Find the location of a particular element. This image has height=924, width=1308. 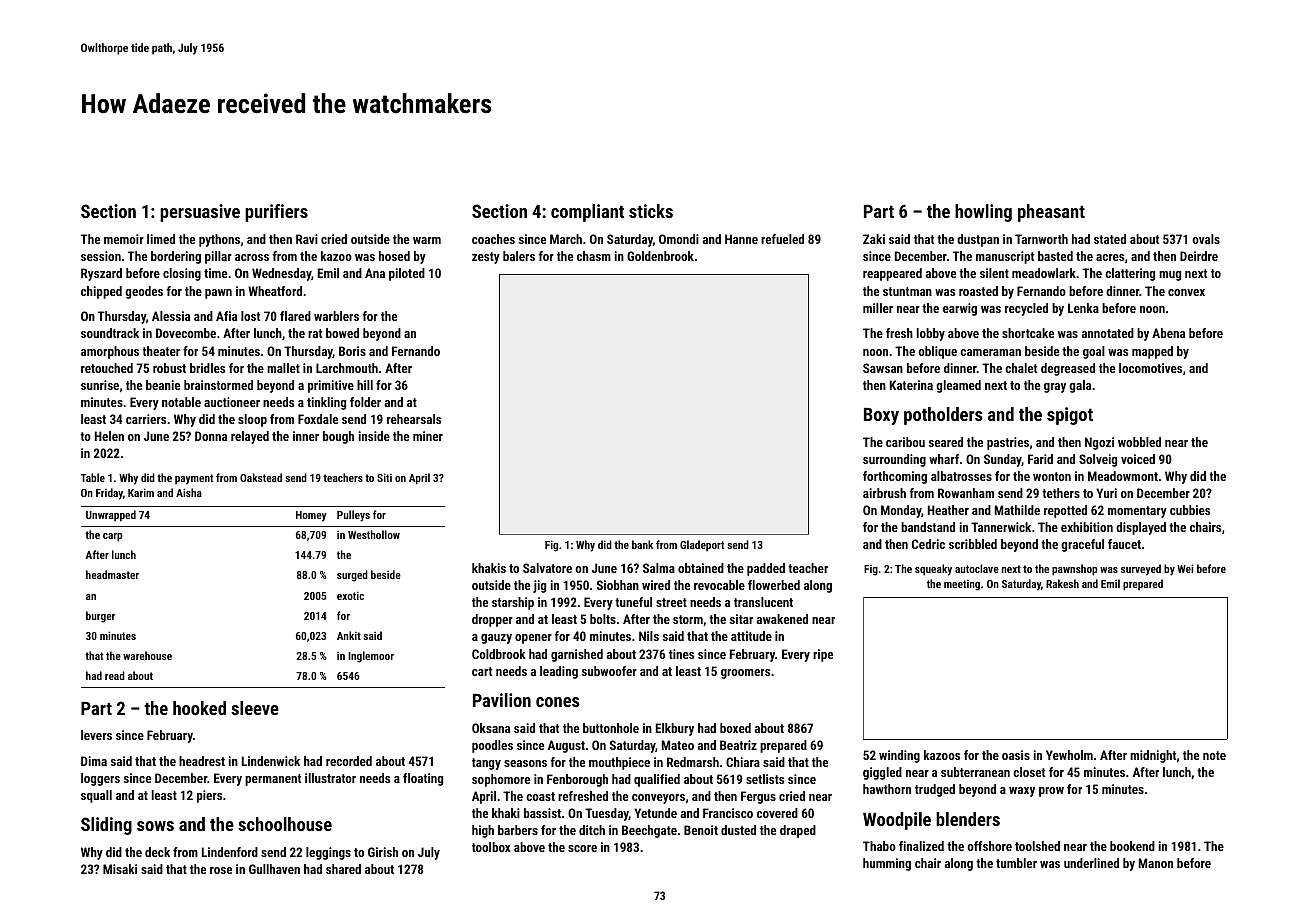

clattering is located at coordinates (1130, 274).
